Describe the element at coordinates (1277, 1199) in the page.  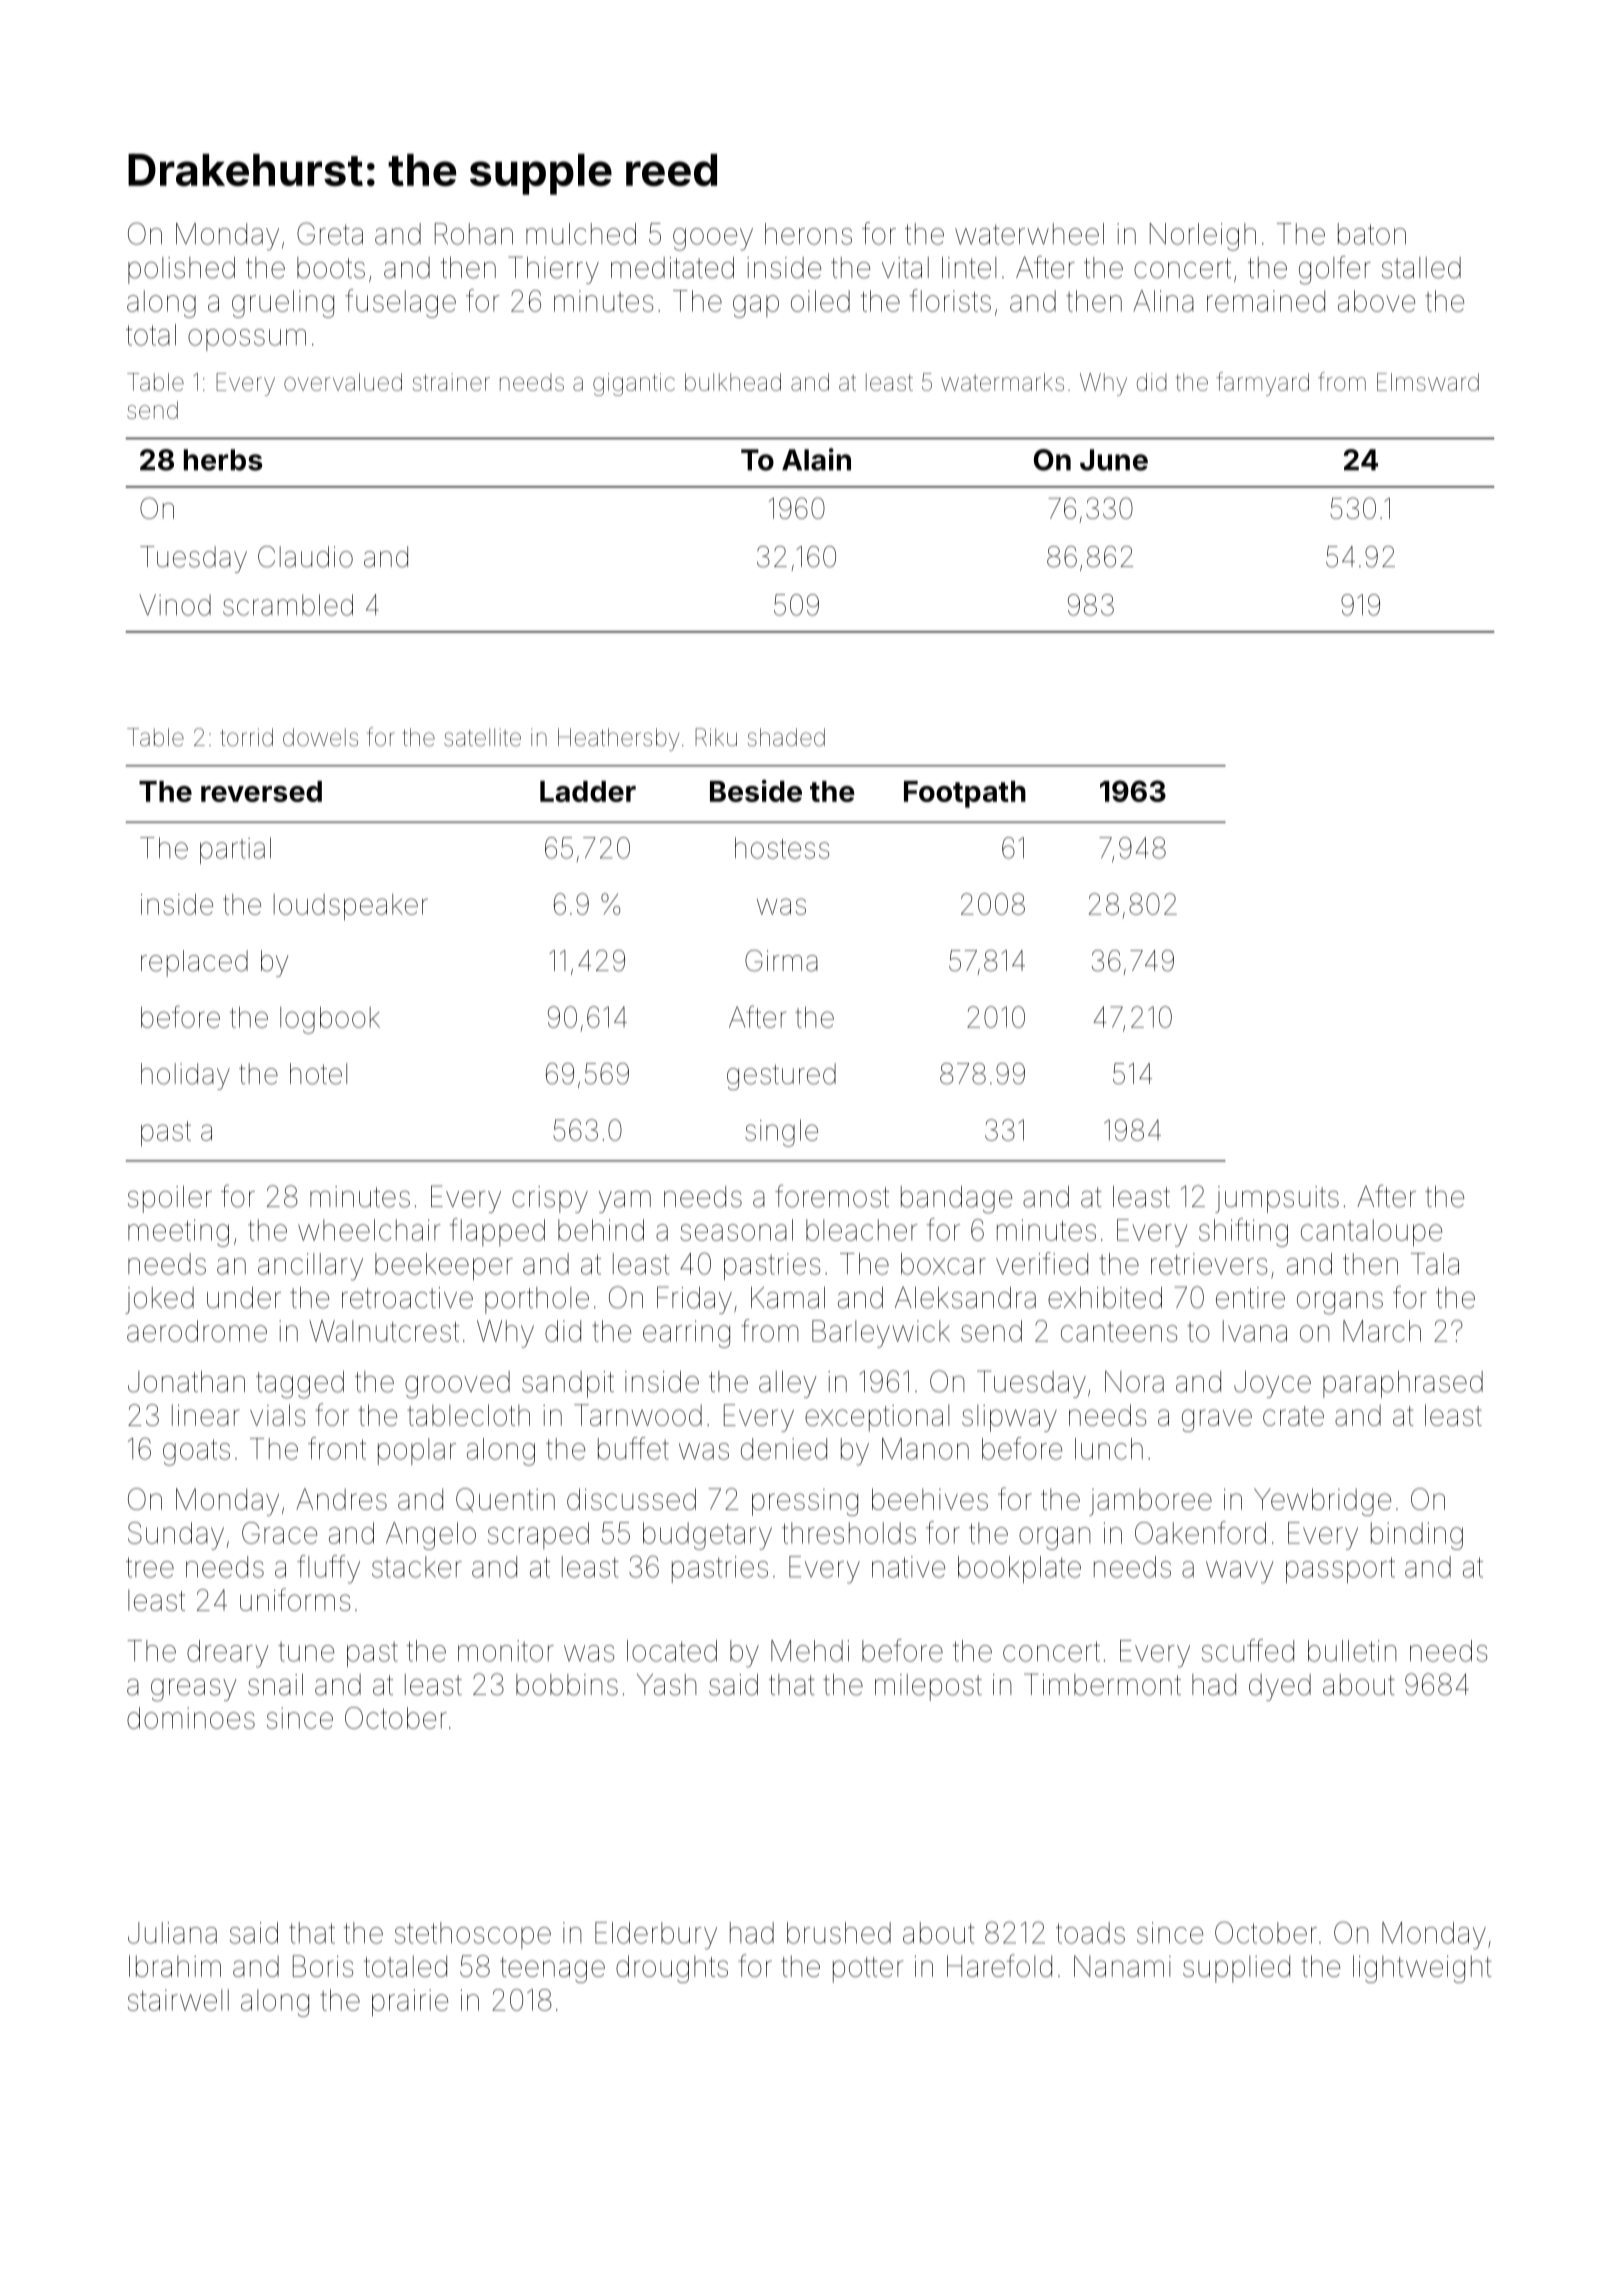
I see `jumpsuits` at that location.
